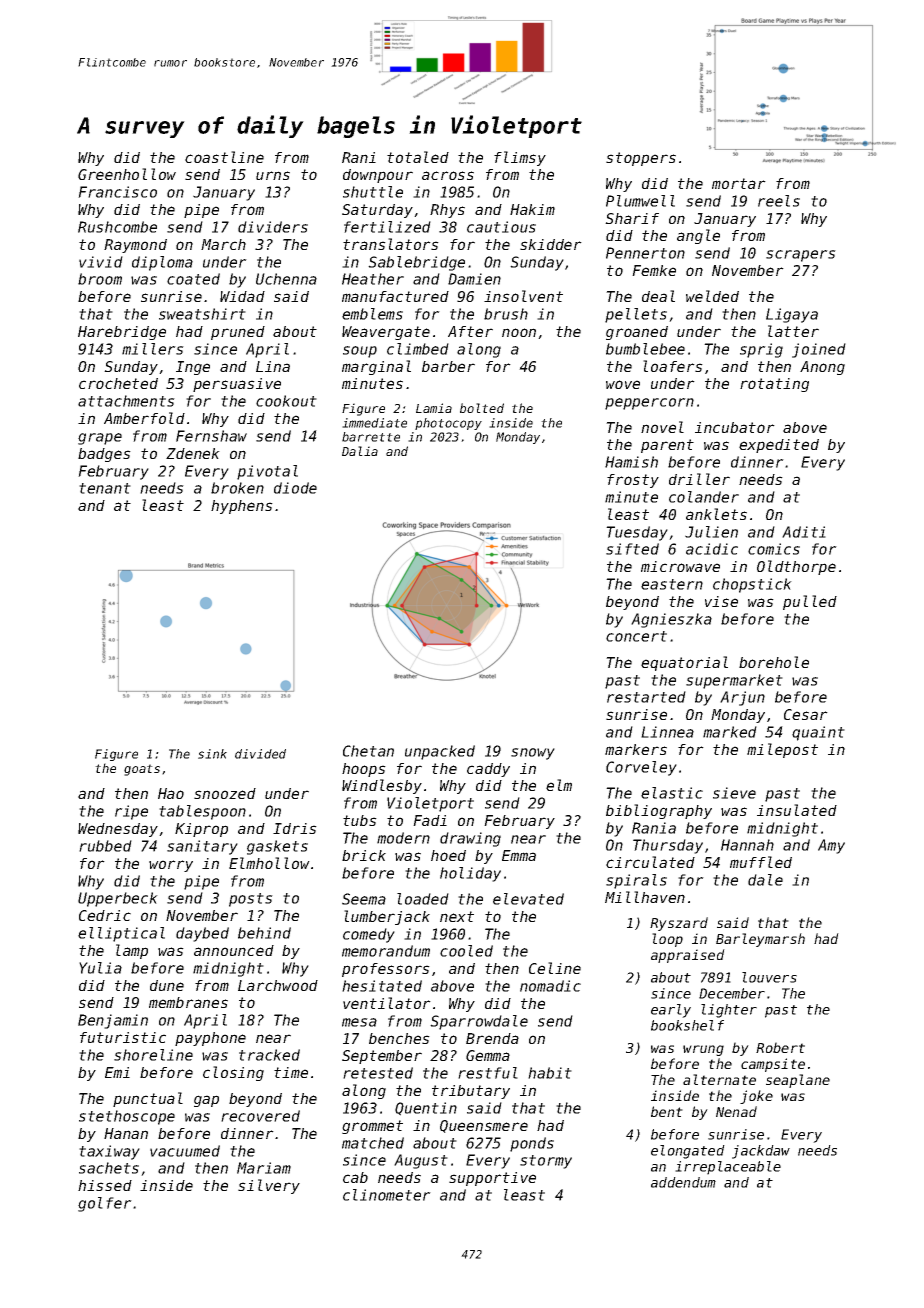 The height and width of the page is (1308, 924). What do you see at coordinates (782, 750) in the page?
I see `milepost` at bounding box center [782, 750].
